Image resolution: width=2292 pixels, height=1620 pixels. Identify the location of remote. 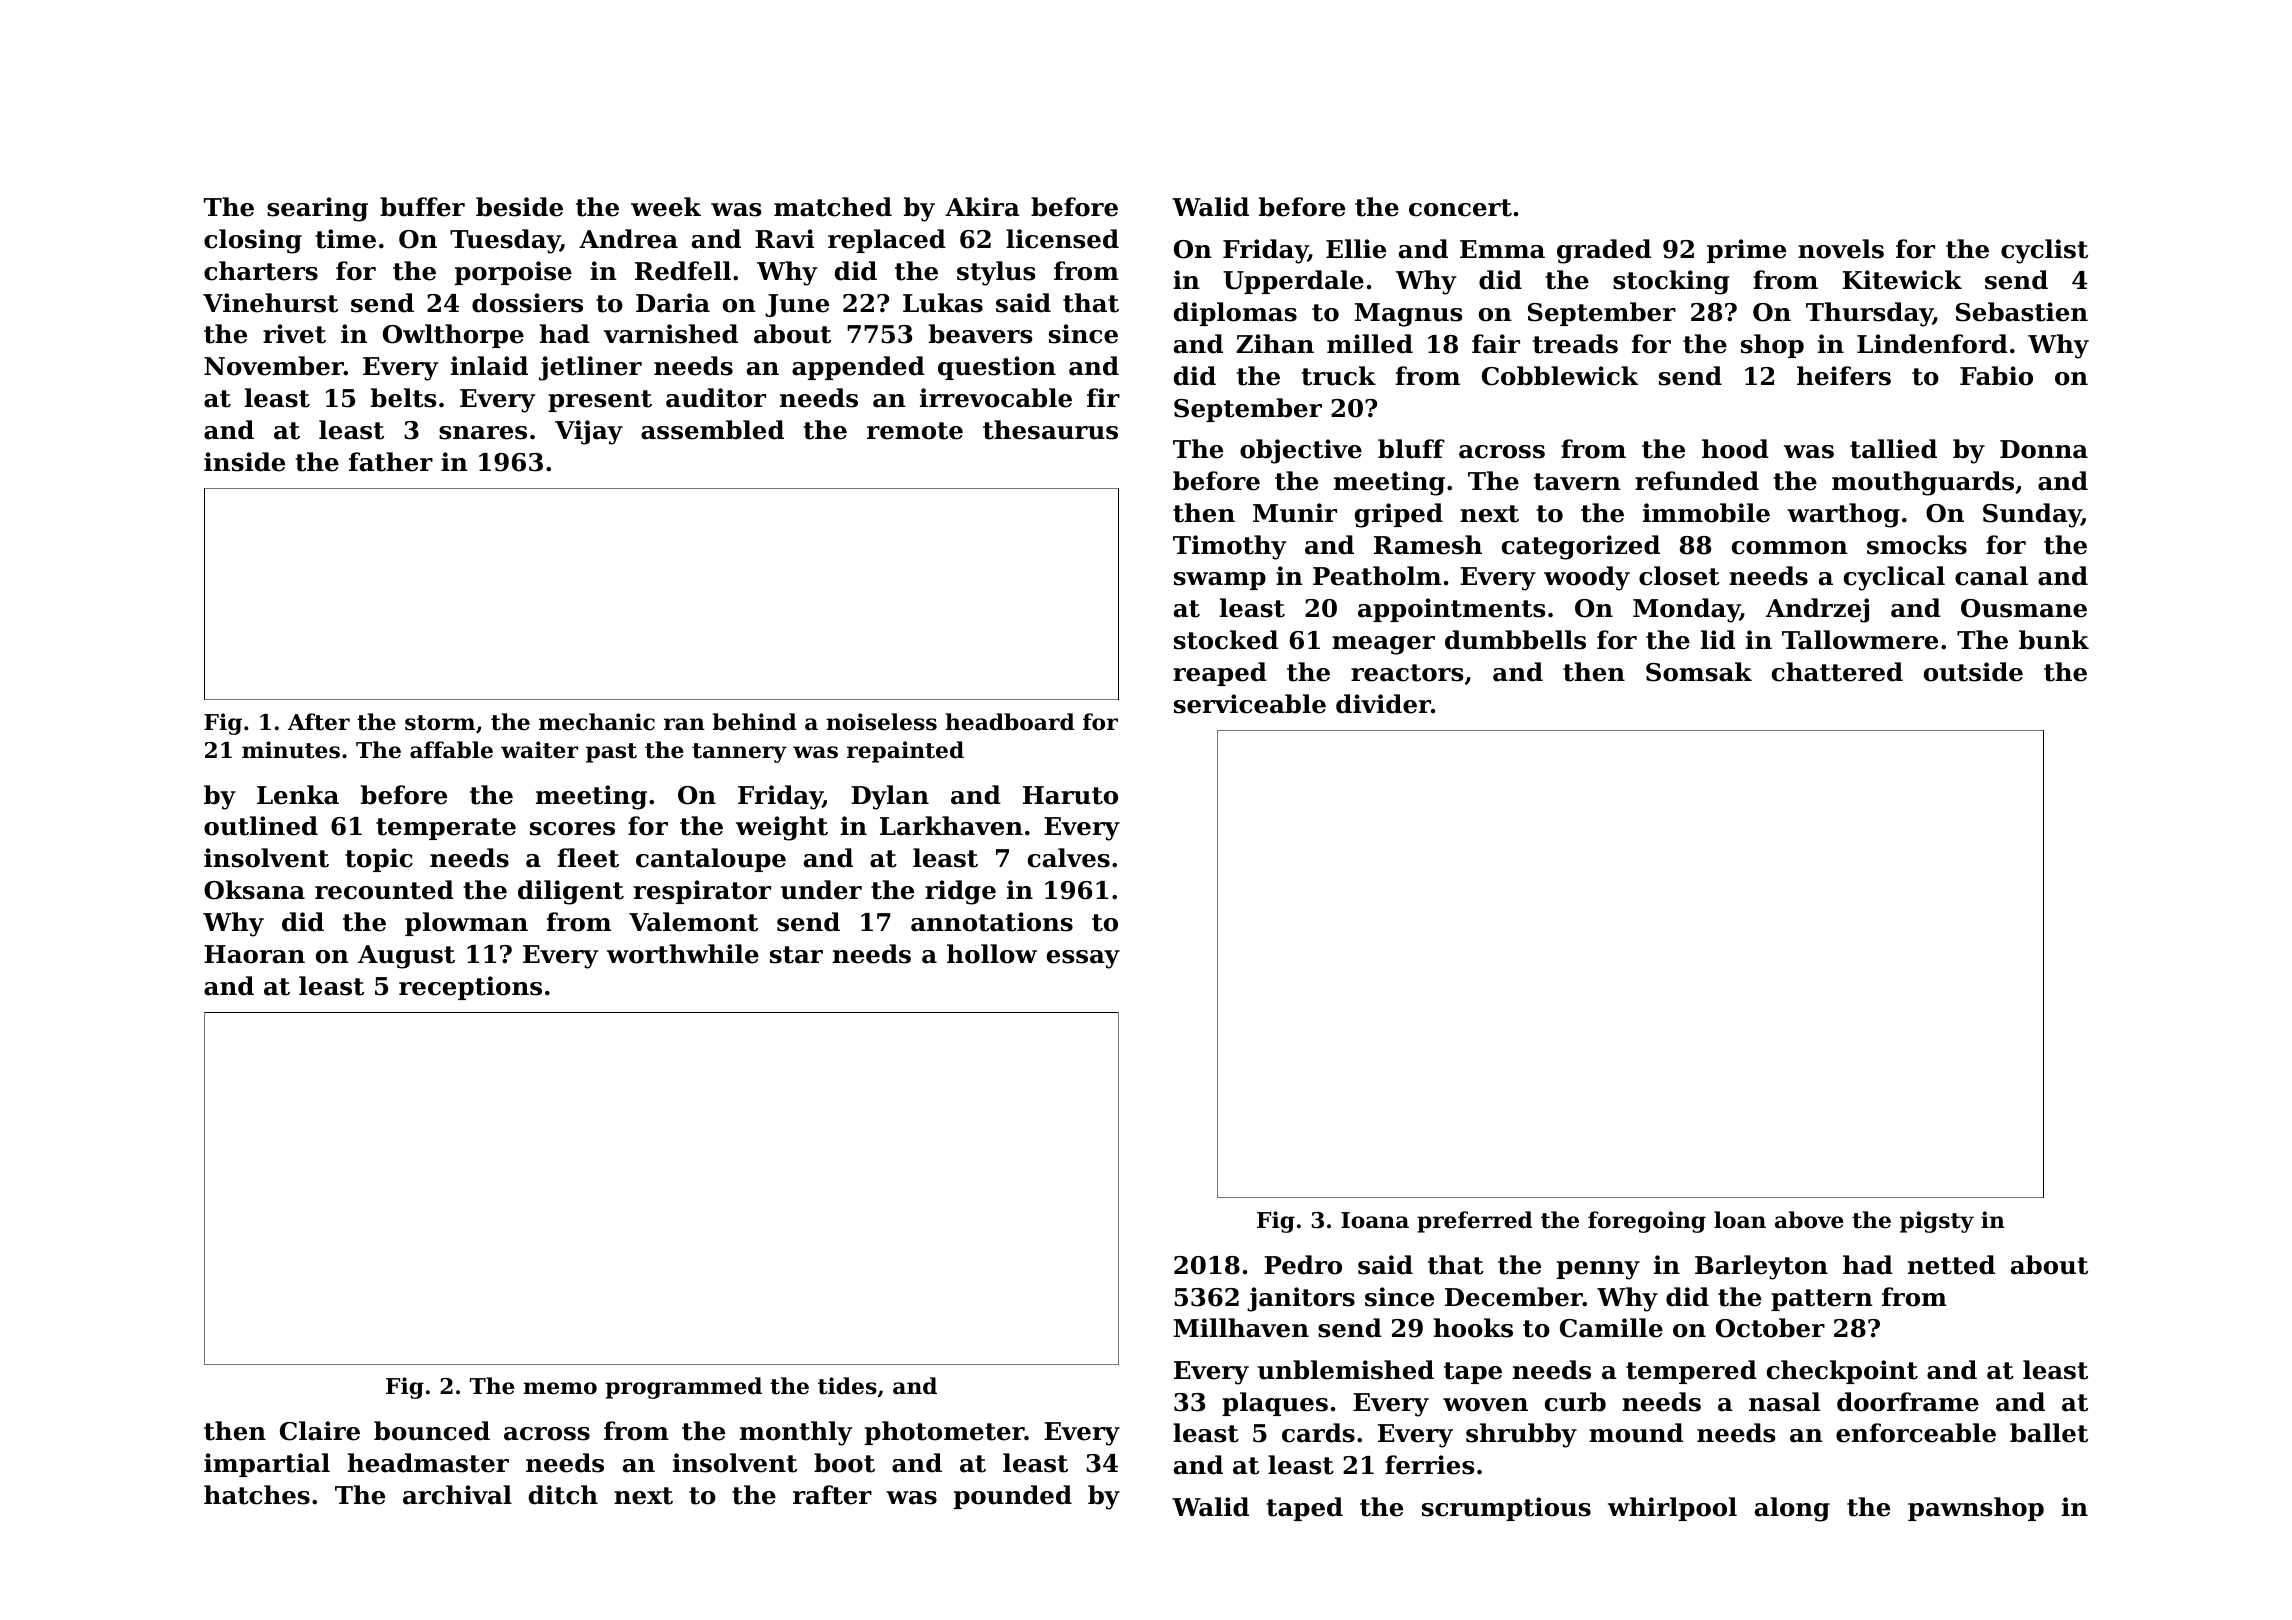
(915, 431).
